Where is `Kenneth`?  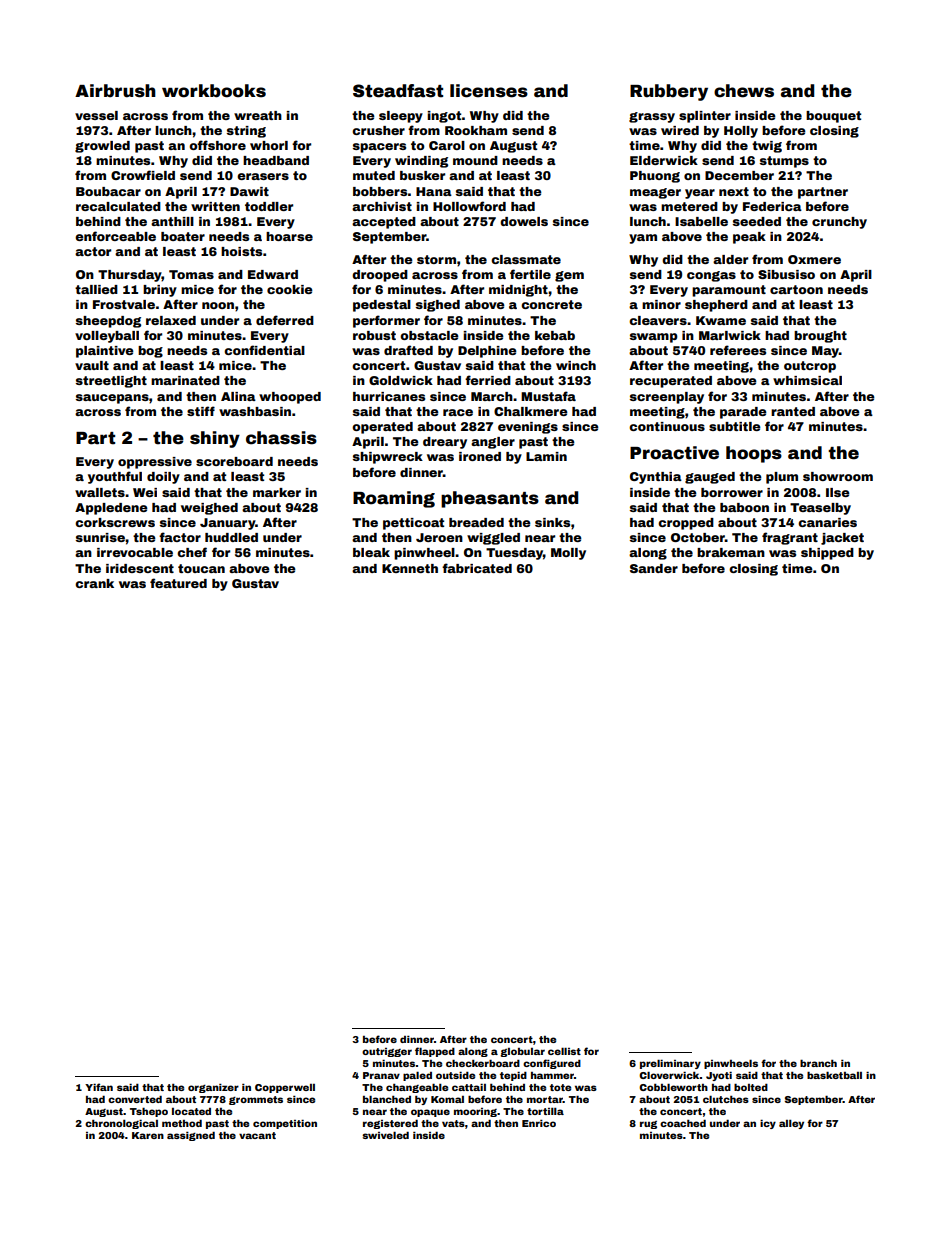
Kenneth is located at coordinates (410, 568).
